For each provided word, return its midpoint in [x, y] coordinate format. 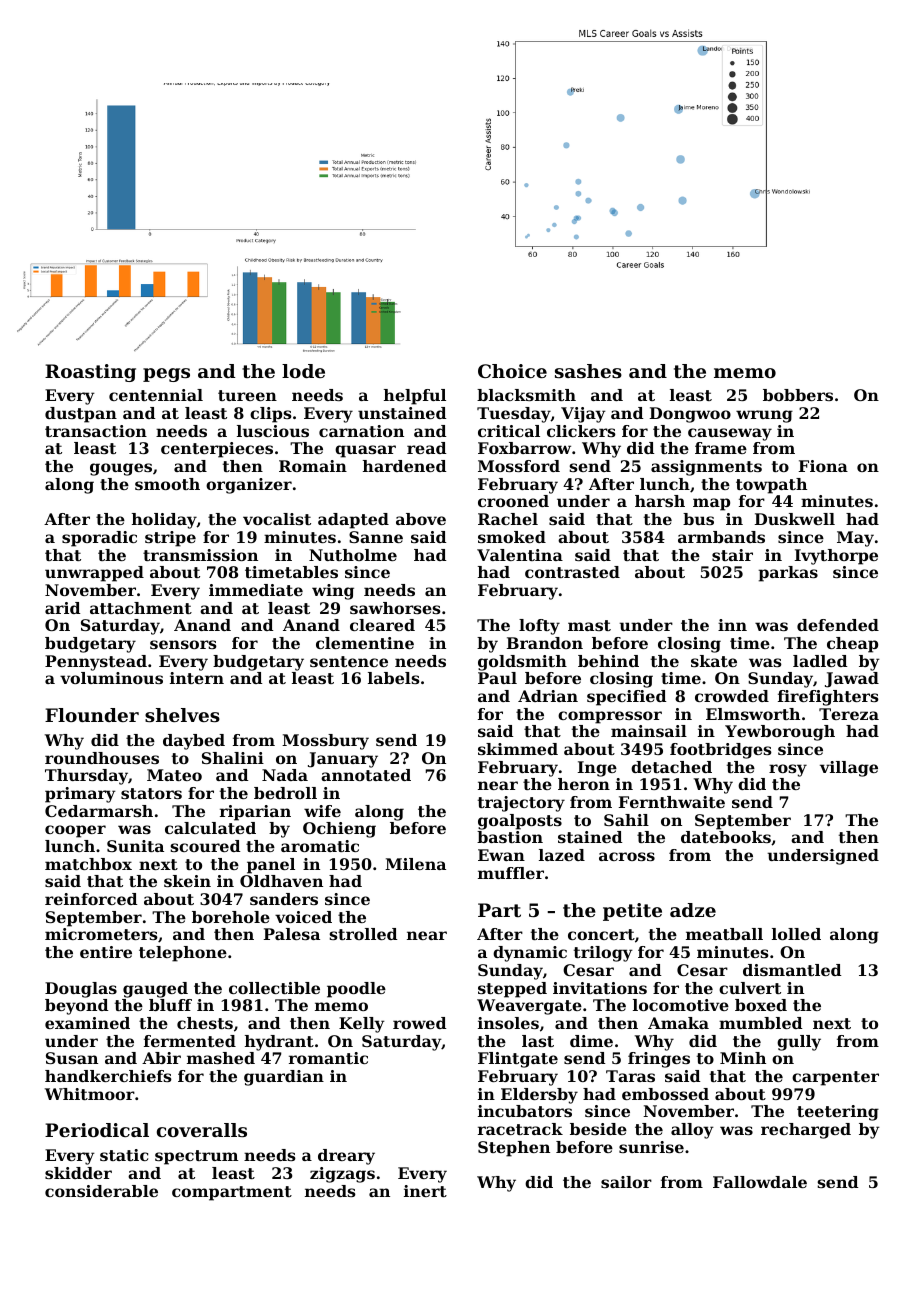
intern [197, 678]
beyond [76, 1007]
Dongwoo [690, 415]
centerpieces [217, 450]
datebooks [726, 837]
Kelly [362, 1025]
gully [799, 1043]
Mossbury [325, 742]
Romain [313, 466]
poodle [356, 990]
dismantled [792, 970]
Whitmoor [90, 1094]
